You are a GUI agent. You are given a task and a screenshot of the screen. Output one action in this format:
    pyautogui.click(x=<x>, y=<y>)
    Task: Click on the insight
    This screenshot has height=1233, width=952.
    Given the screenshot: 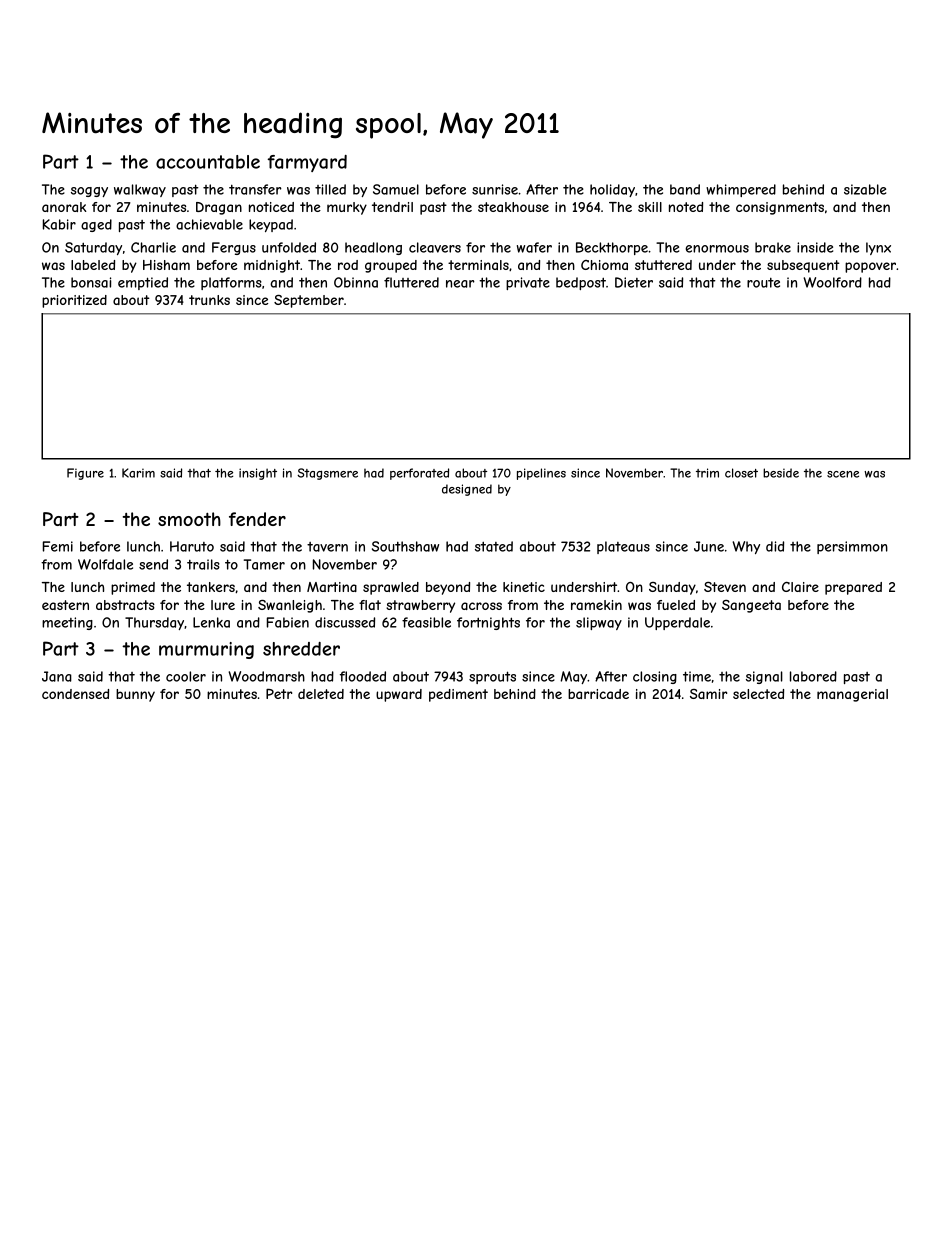 What is the action you would take?
    pyautogui.click(x=258, y=474)
